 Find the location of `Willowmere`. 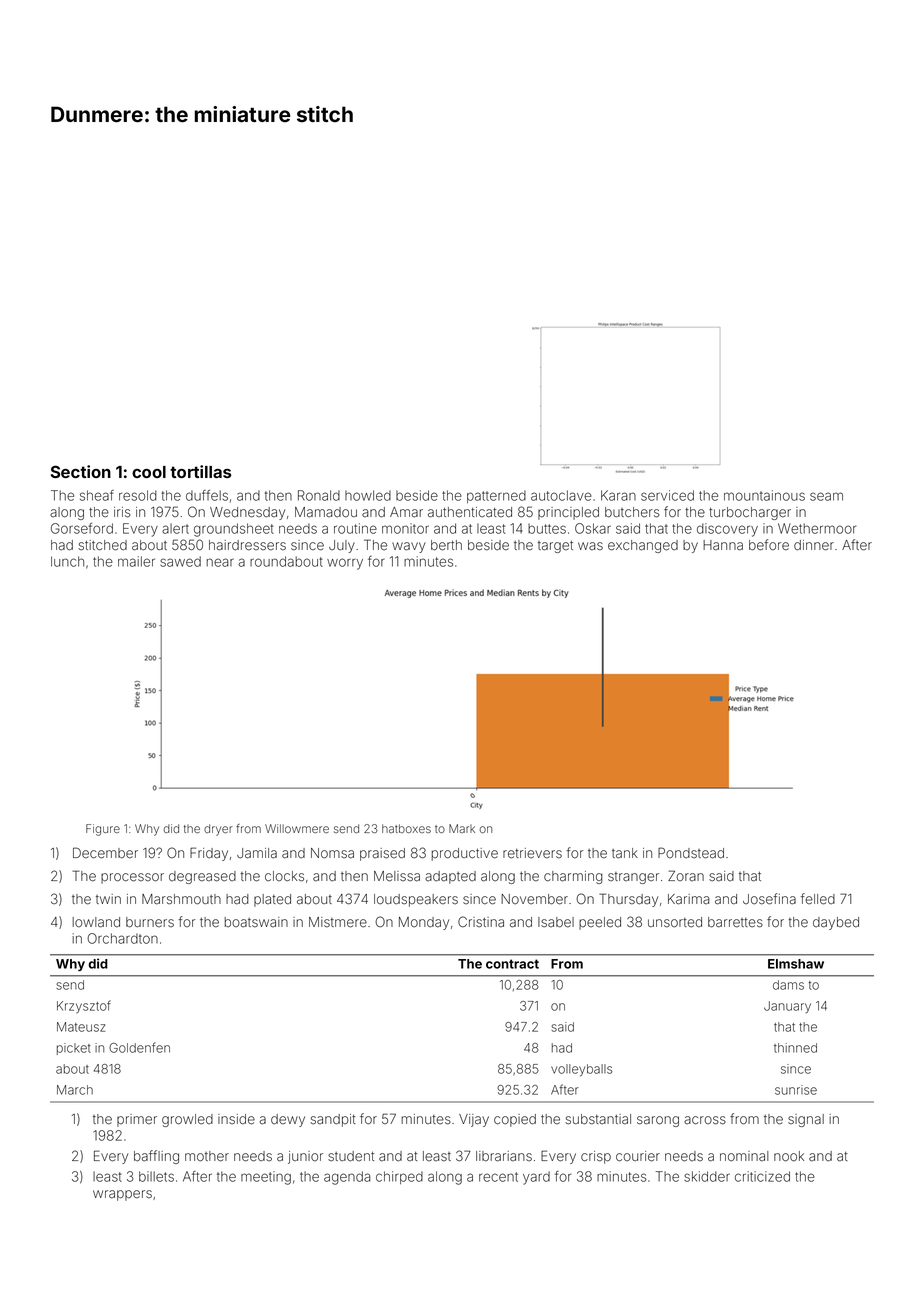

Willowmere is located at coordinates (297, 828).
